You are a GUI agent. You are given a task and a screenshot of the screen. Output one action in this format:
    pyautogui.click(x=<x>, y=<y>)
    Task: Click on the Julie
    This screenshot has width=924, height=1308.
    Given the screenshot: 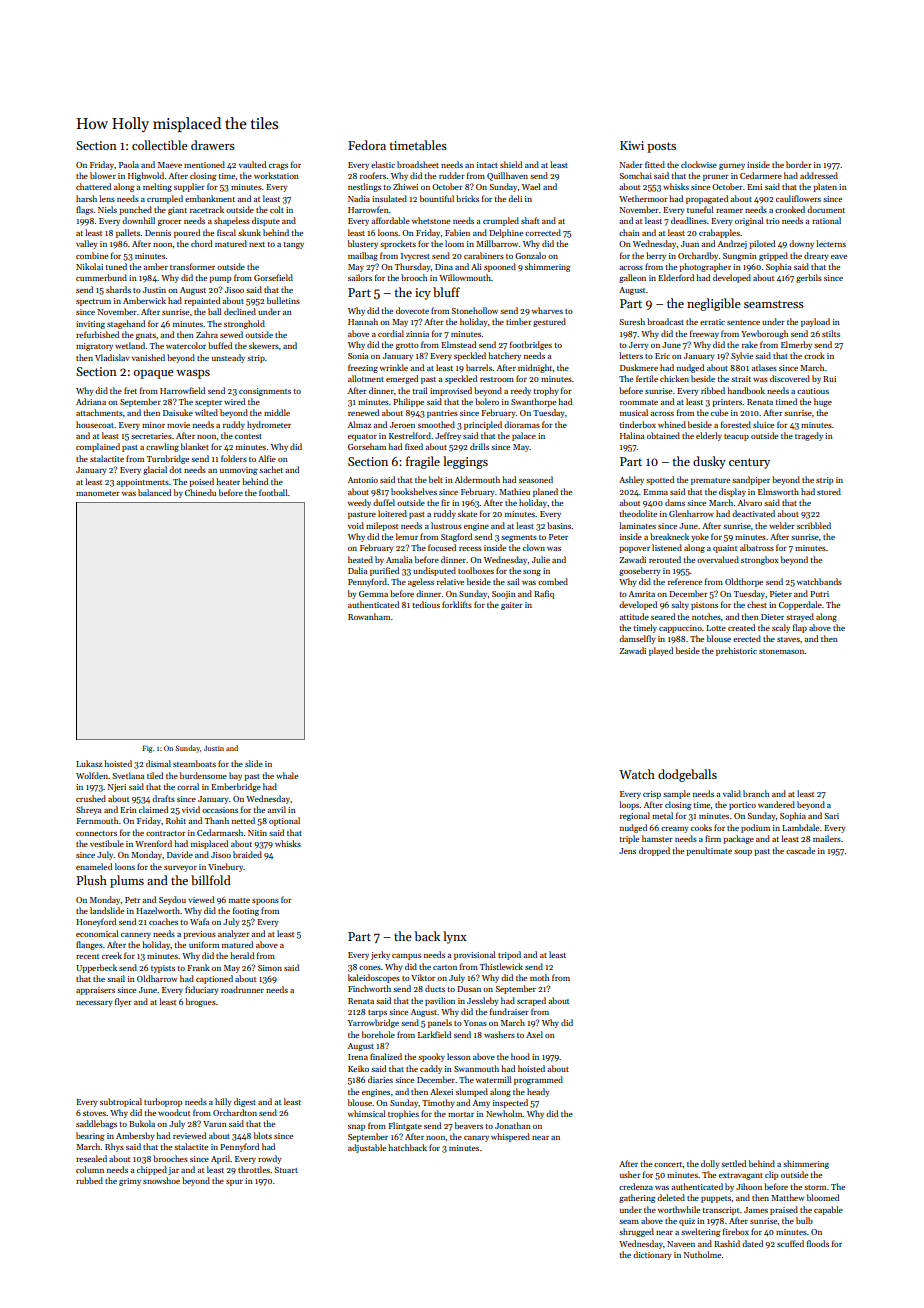 What is the action you would take?
    pyautogui.click(x=541, y=559)
